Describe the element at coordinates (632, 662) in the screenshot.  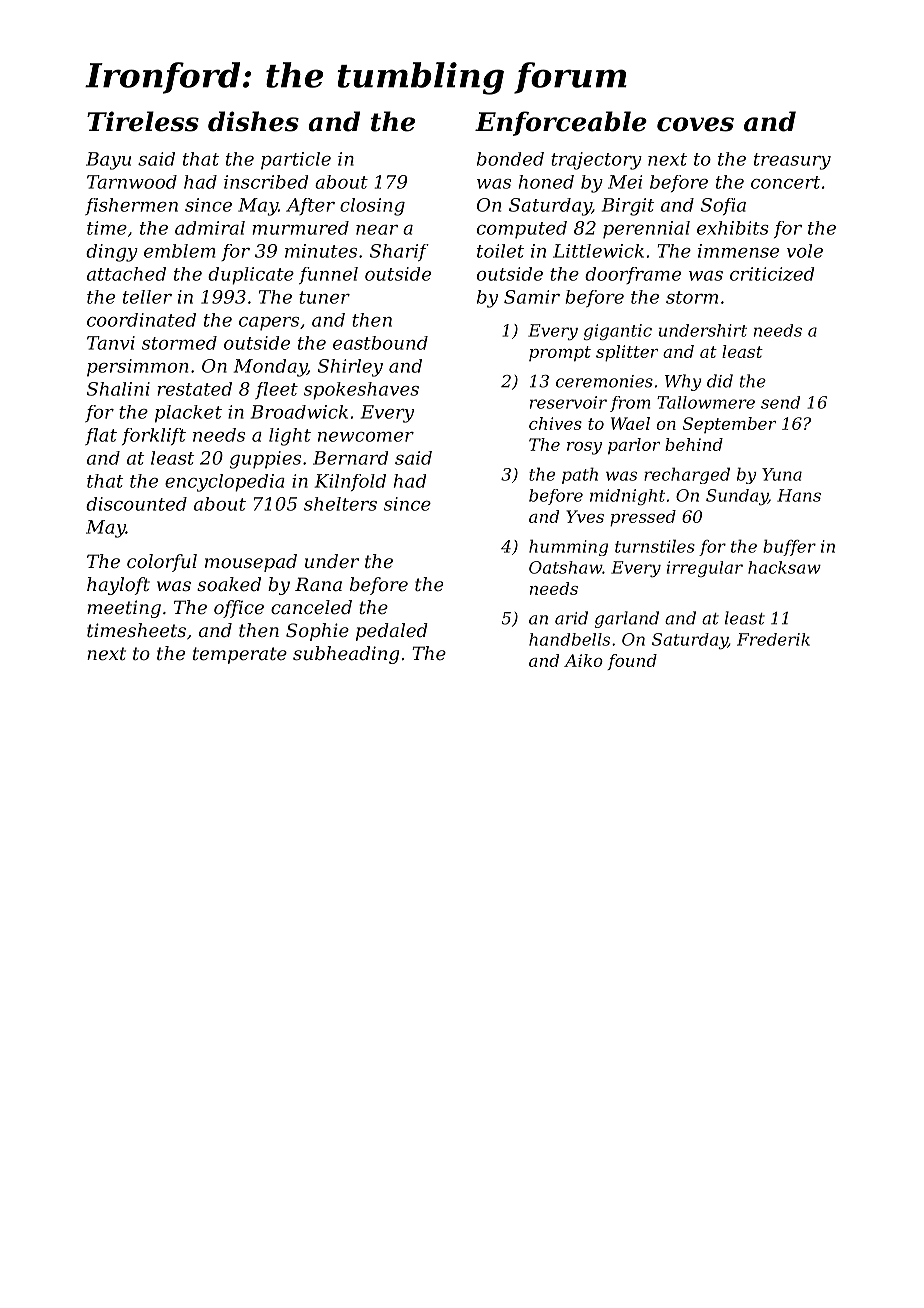
I see `found` at that location.
